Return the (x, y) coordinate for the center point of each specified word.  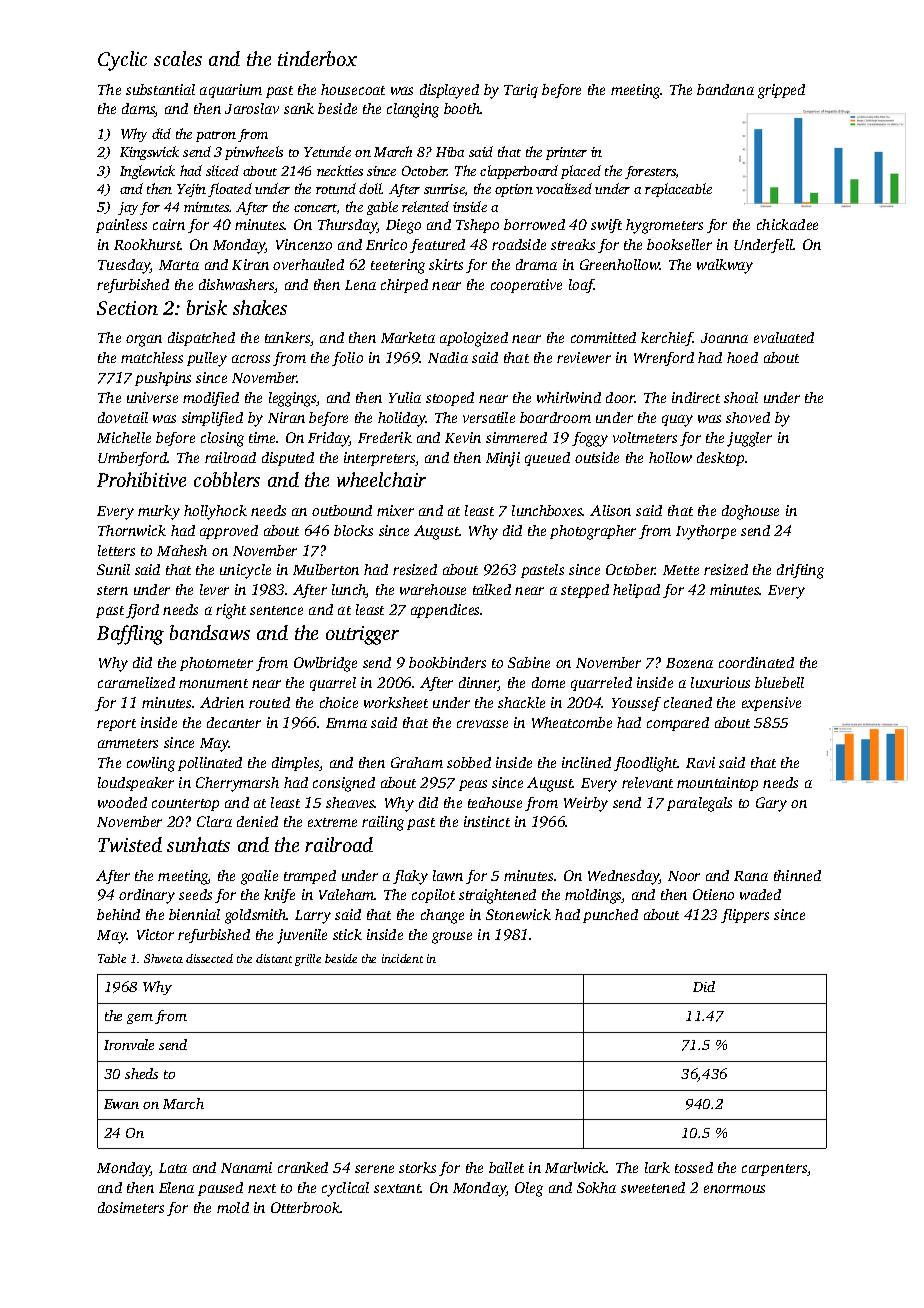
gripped (781, 91)
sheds (141, 1073)
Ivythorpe (706, 532)
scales (178, 58)
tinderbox (317, 58)
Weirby (586, 804)
